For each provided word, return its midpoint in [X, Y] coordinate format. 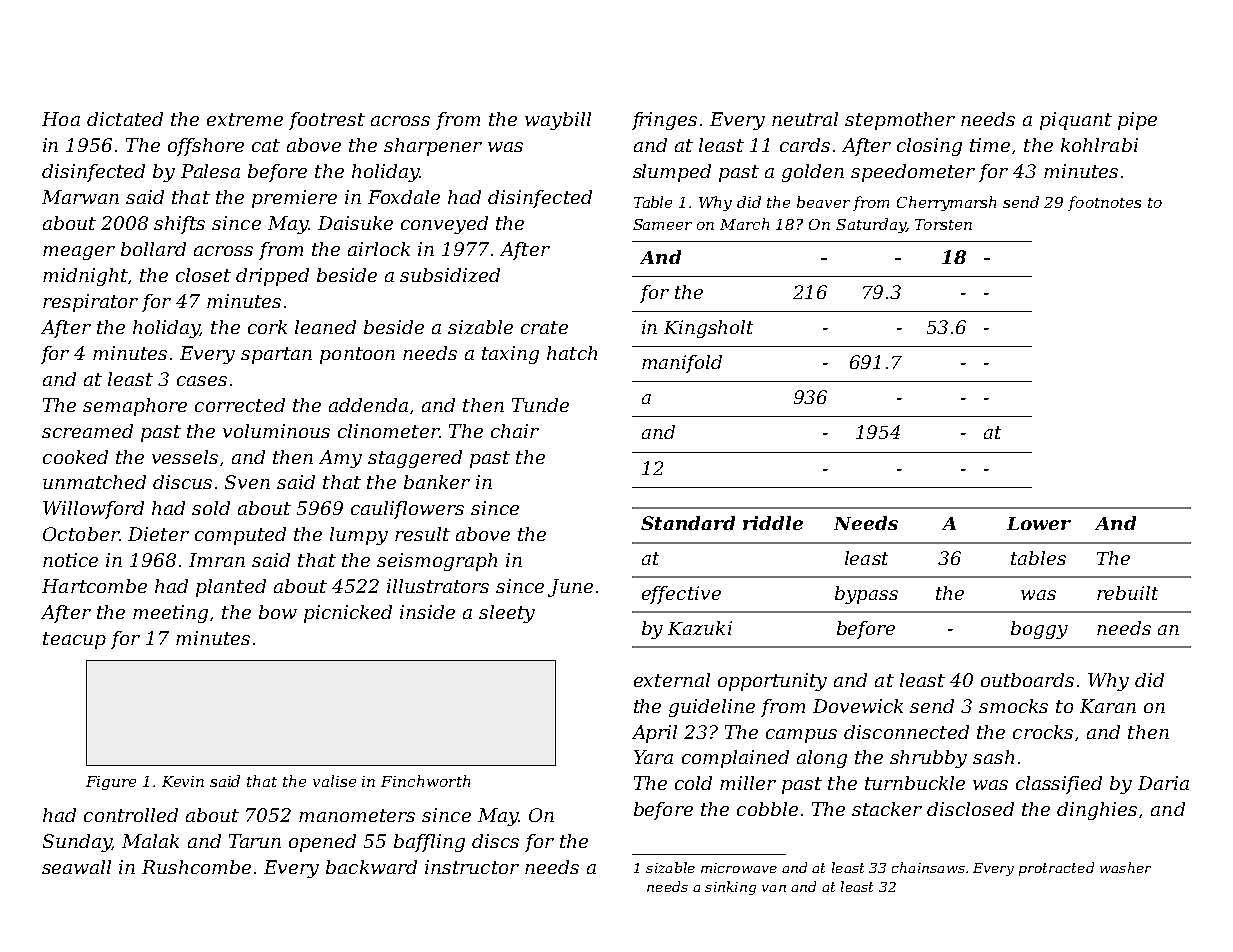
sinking [730, 888]
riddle [773, 523]
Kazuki [700, 628]
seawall [76, 867]
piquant [1076, 121]
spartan [276, 355]
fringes [664, 121]
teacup [74, 640]
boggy [1039, 630]
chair [515, 431]
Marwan [80, 197]
